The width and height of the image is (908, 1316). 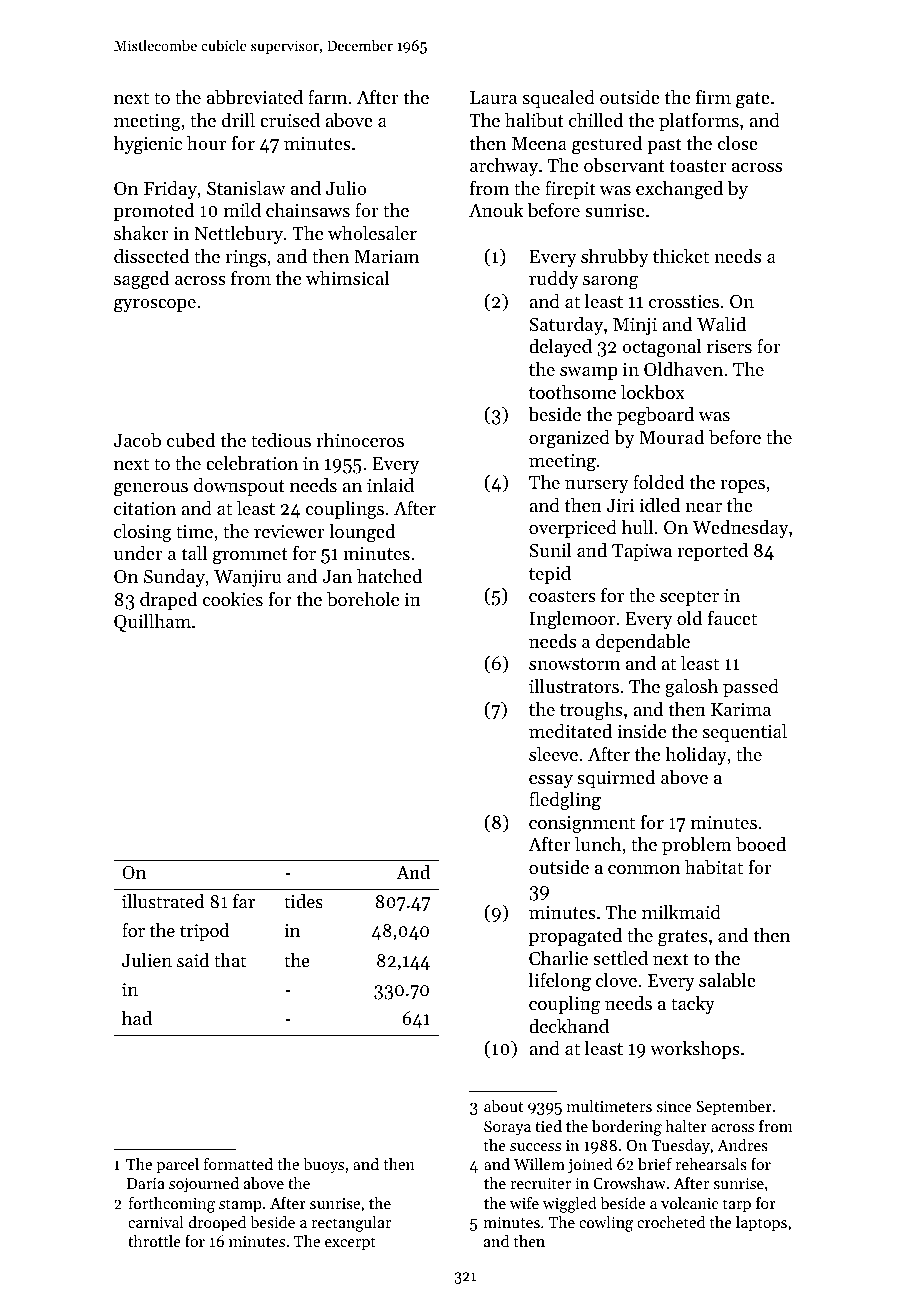 I want to click on firm, so click(x=713, y=96).
